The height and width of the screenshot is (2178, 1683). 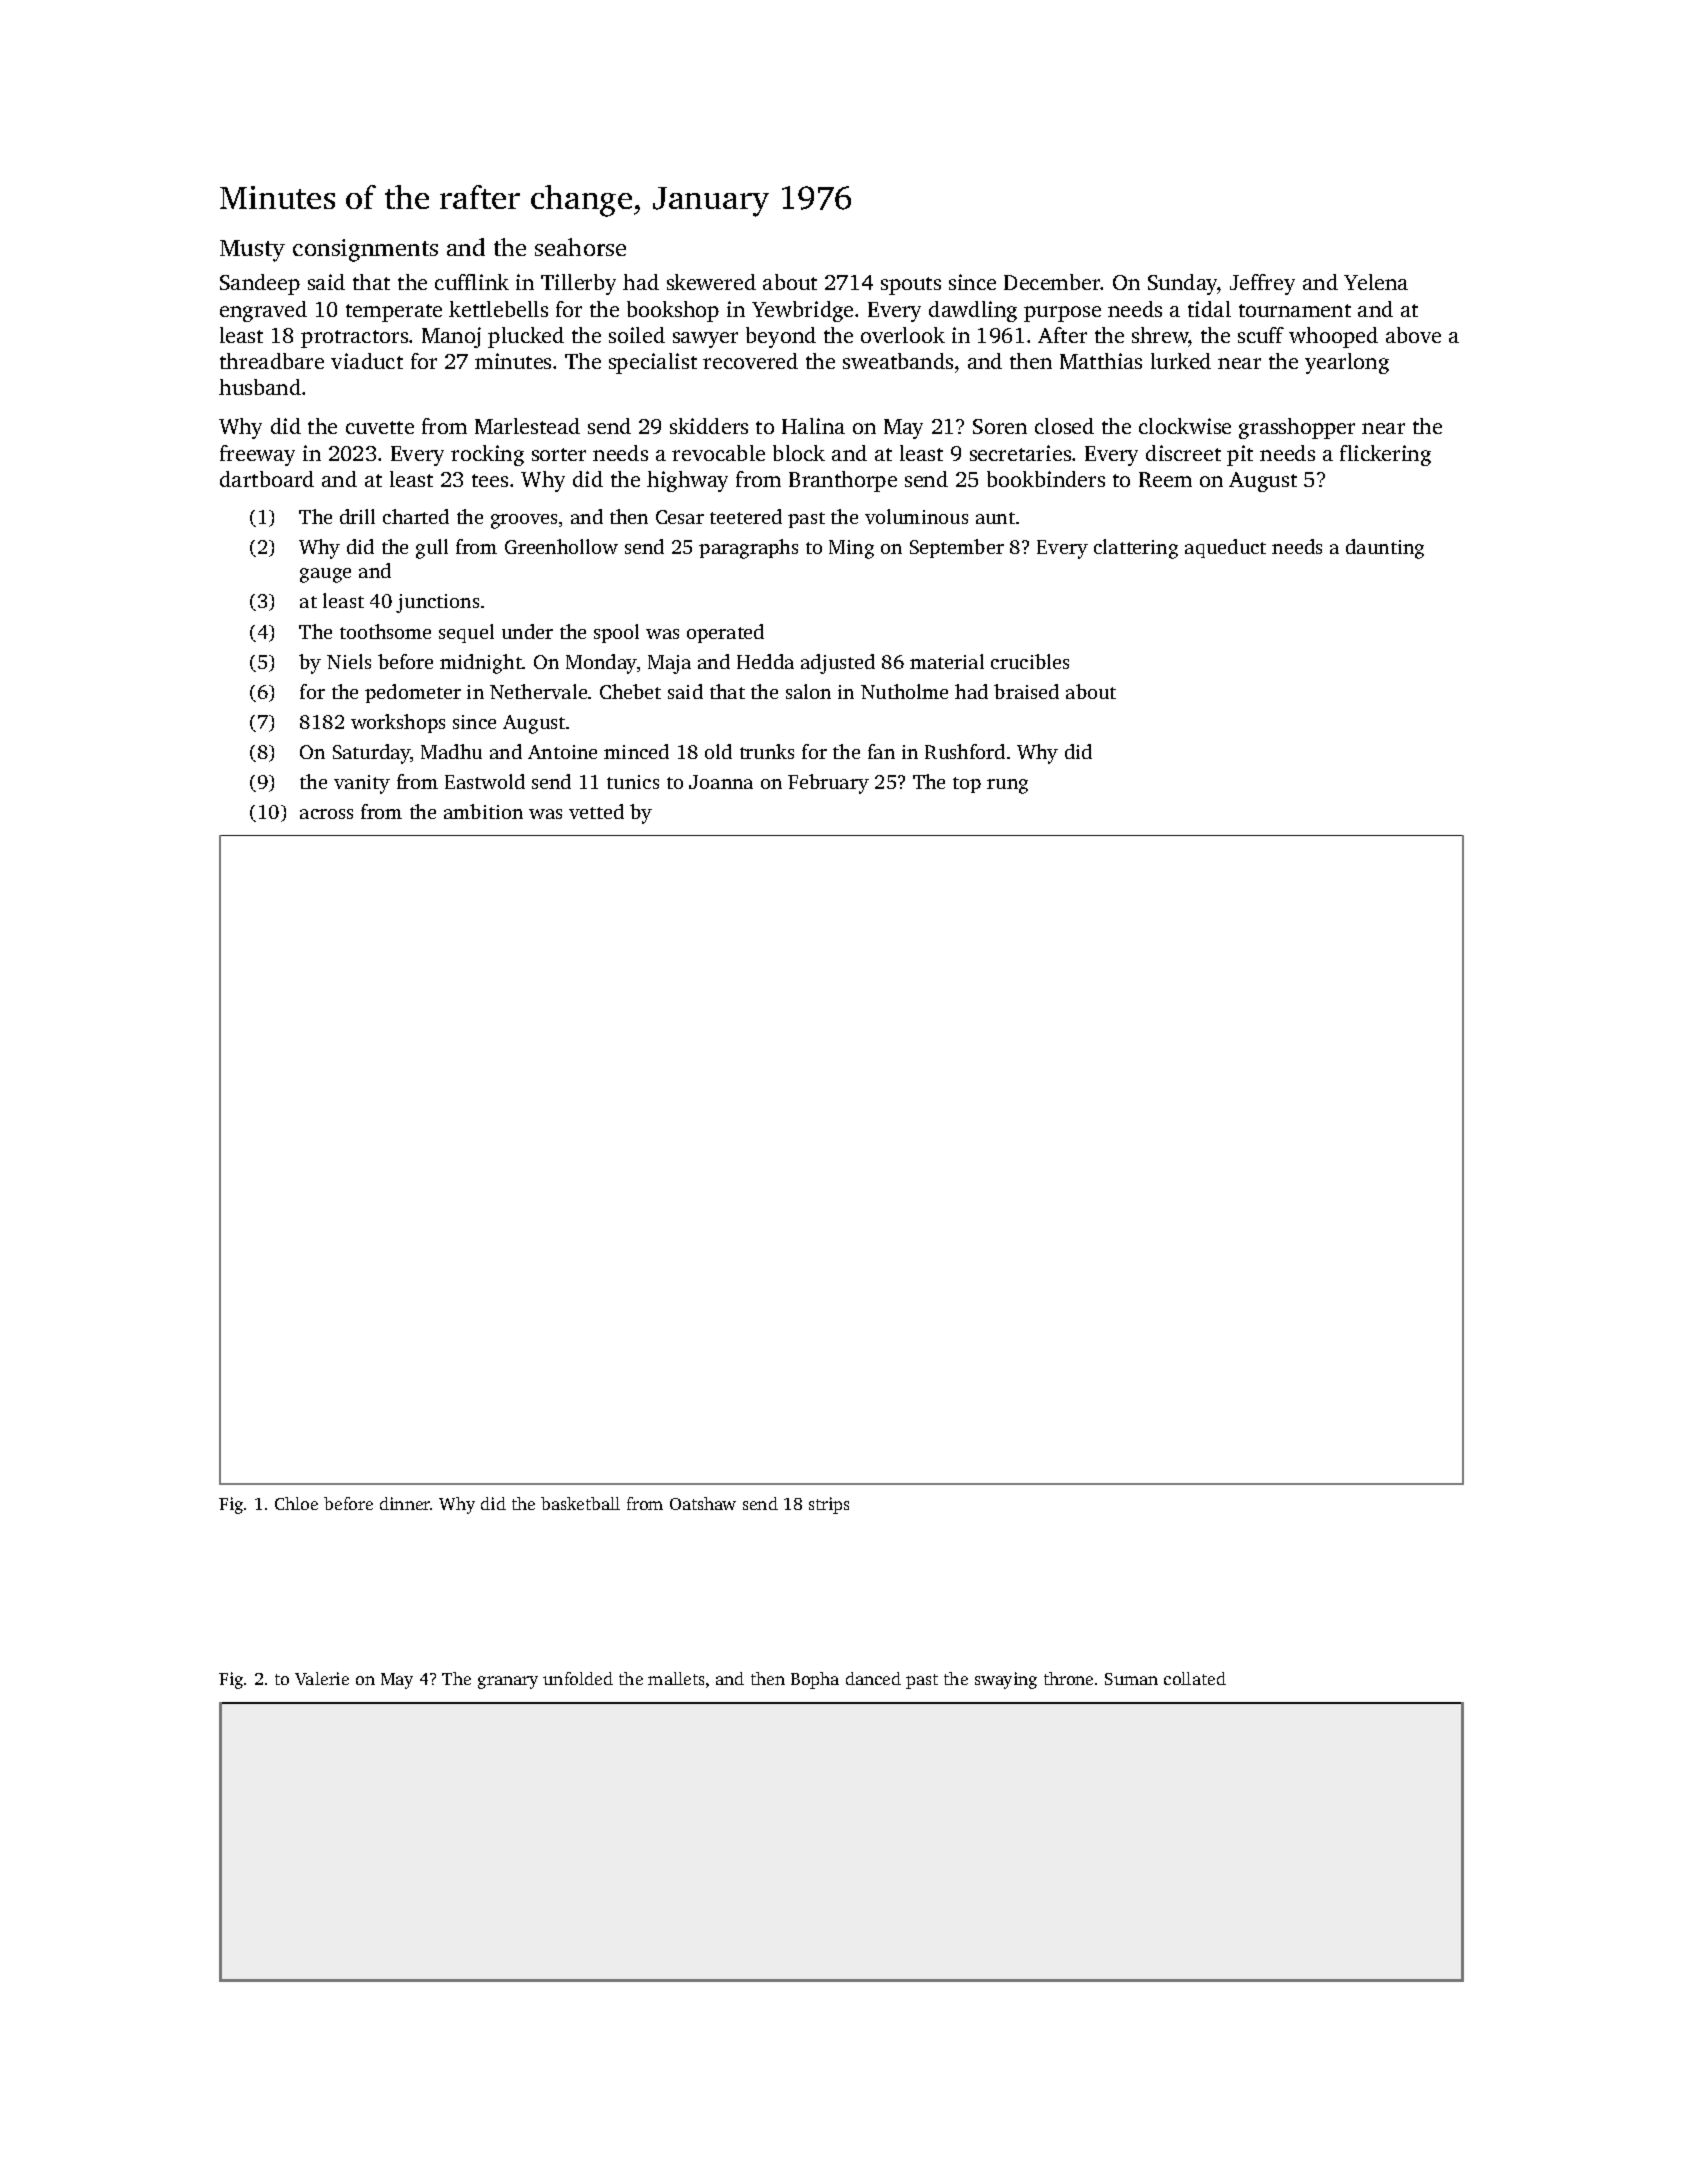 I want to click on Valerie, so click(x=322, y=1678).
